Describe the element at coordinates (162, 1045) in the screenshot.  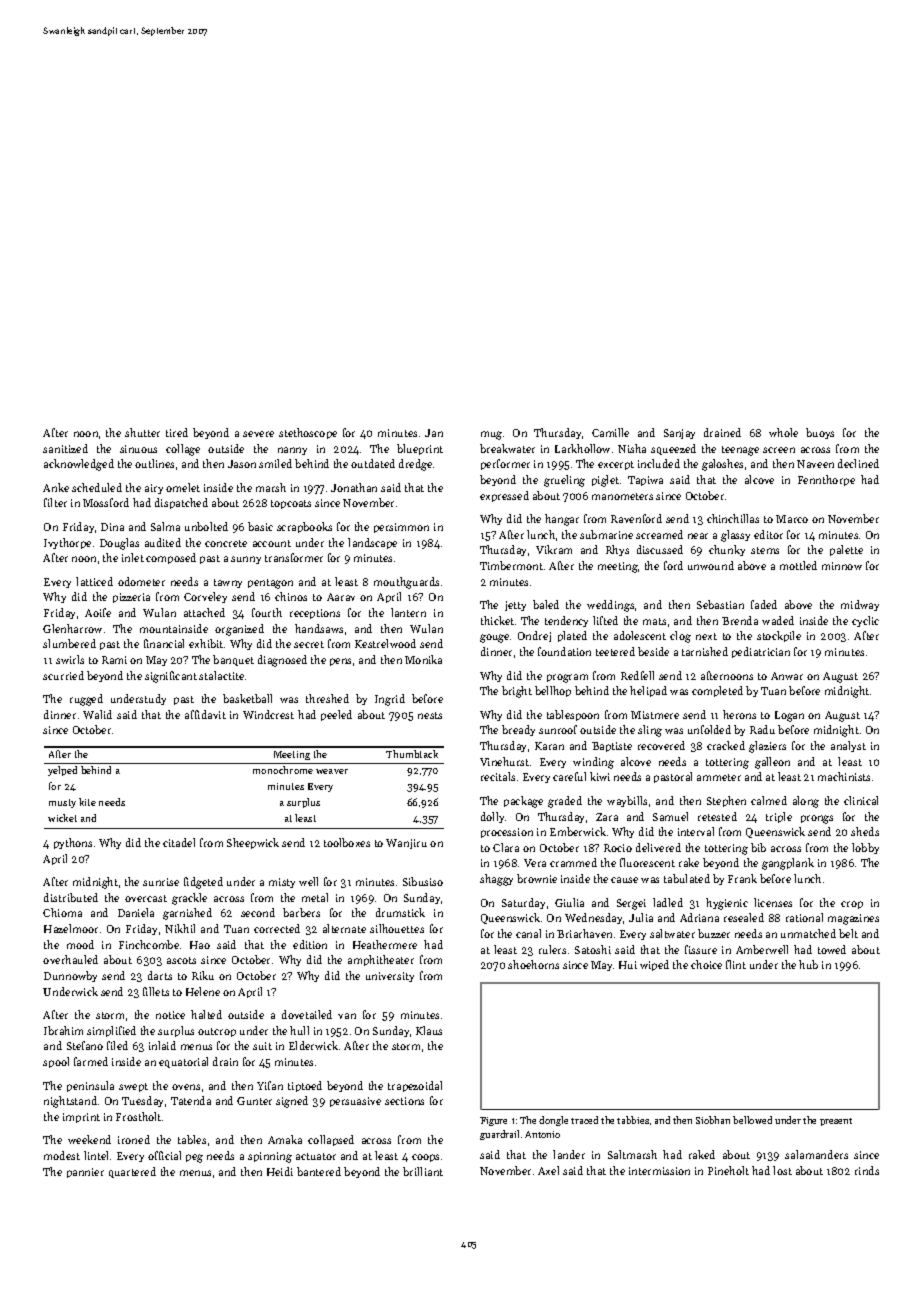
I see `inlaid` at that location.
